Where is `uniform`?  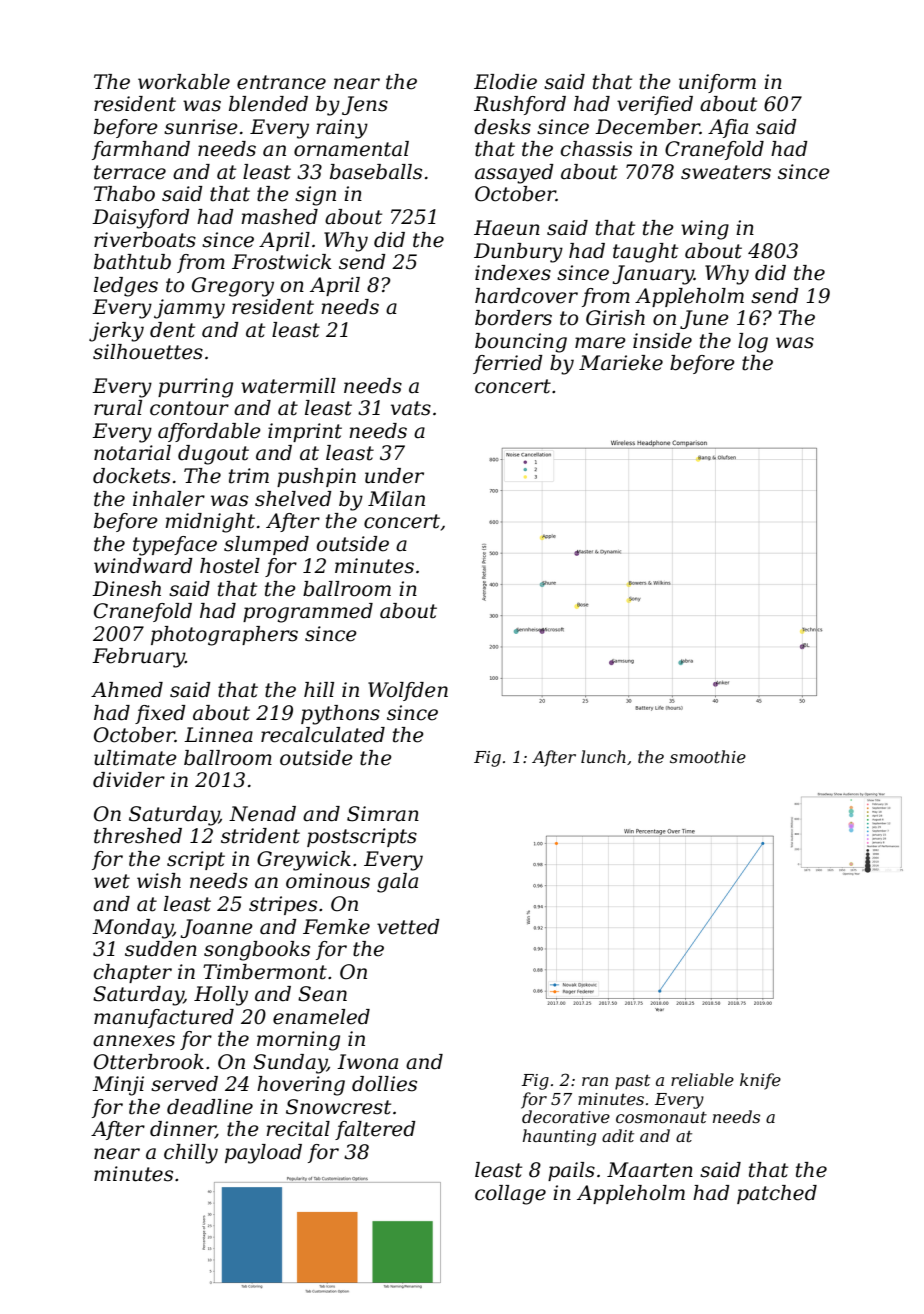 uniform is located at coordinates (717, 83).
